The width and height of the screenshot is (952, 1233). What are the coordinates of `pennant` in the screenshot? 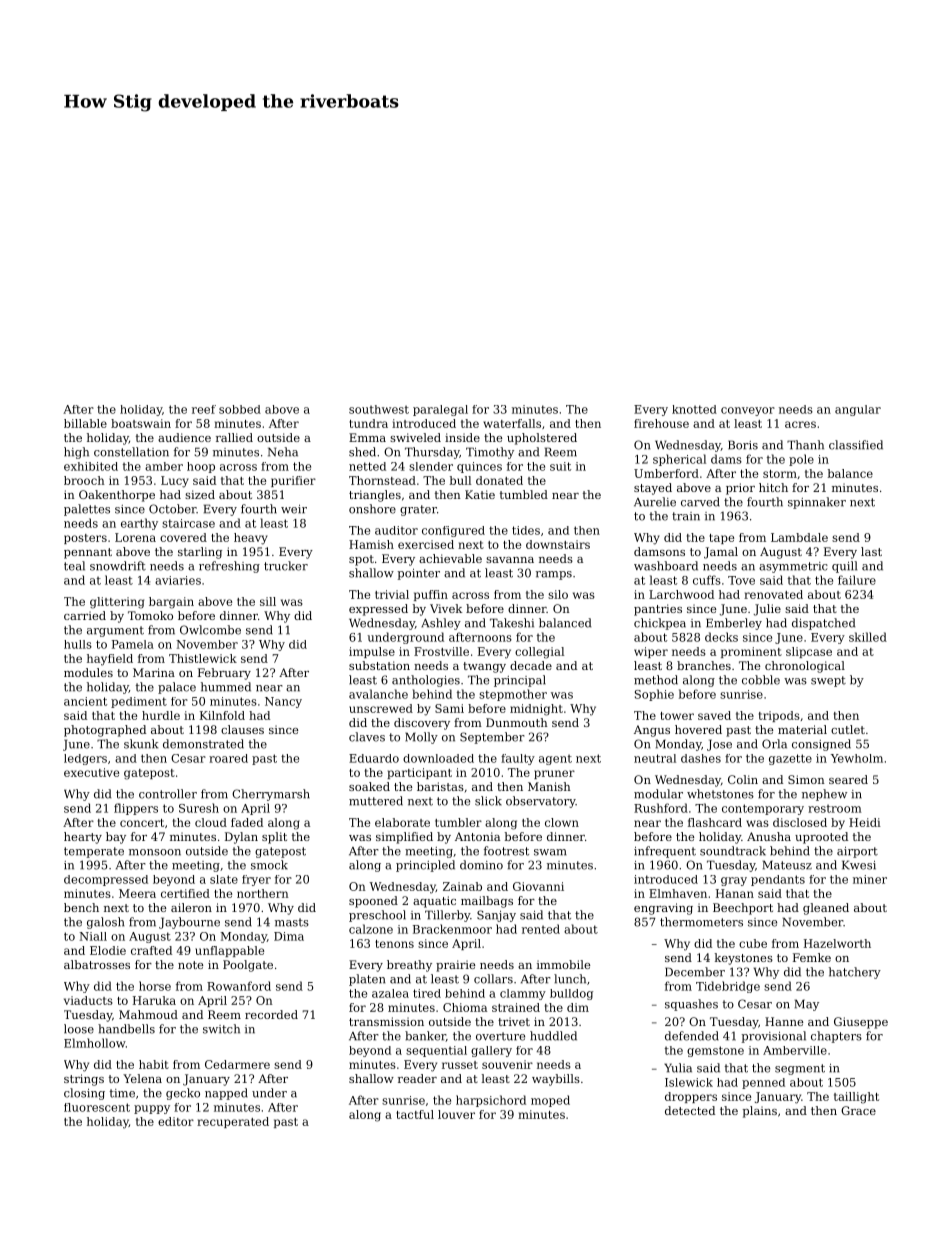 It's located at (88, 553).
